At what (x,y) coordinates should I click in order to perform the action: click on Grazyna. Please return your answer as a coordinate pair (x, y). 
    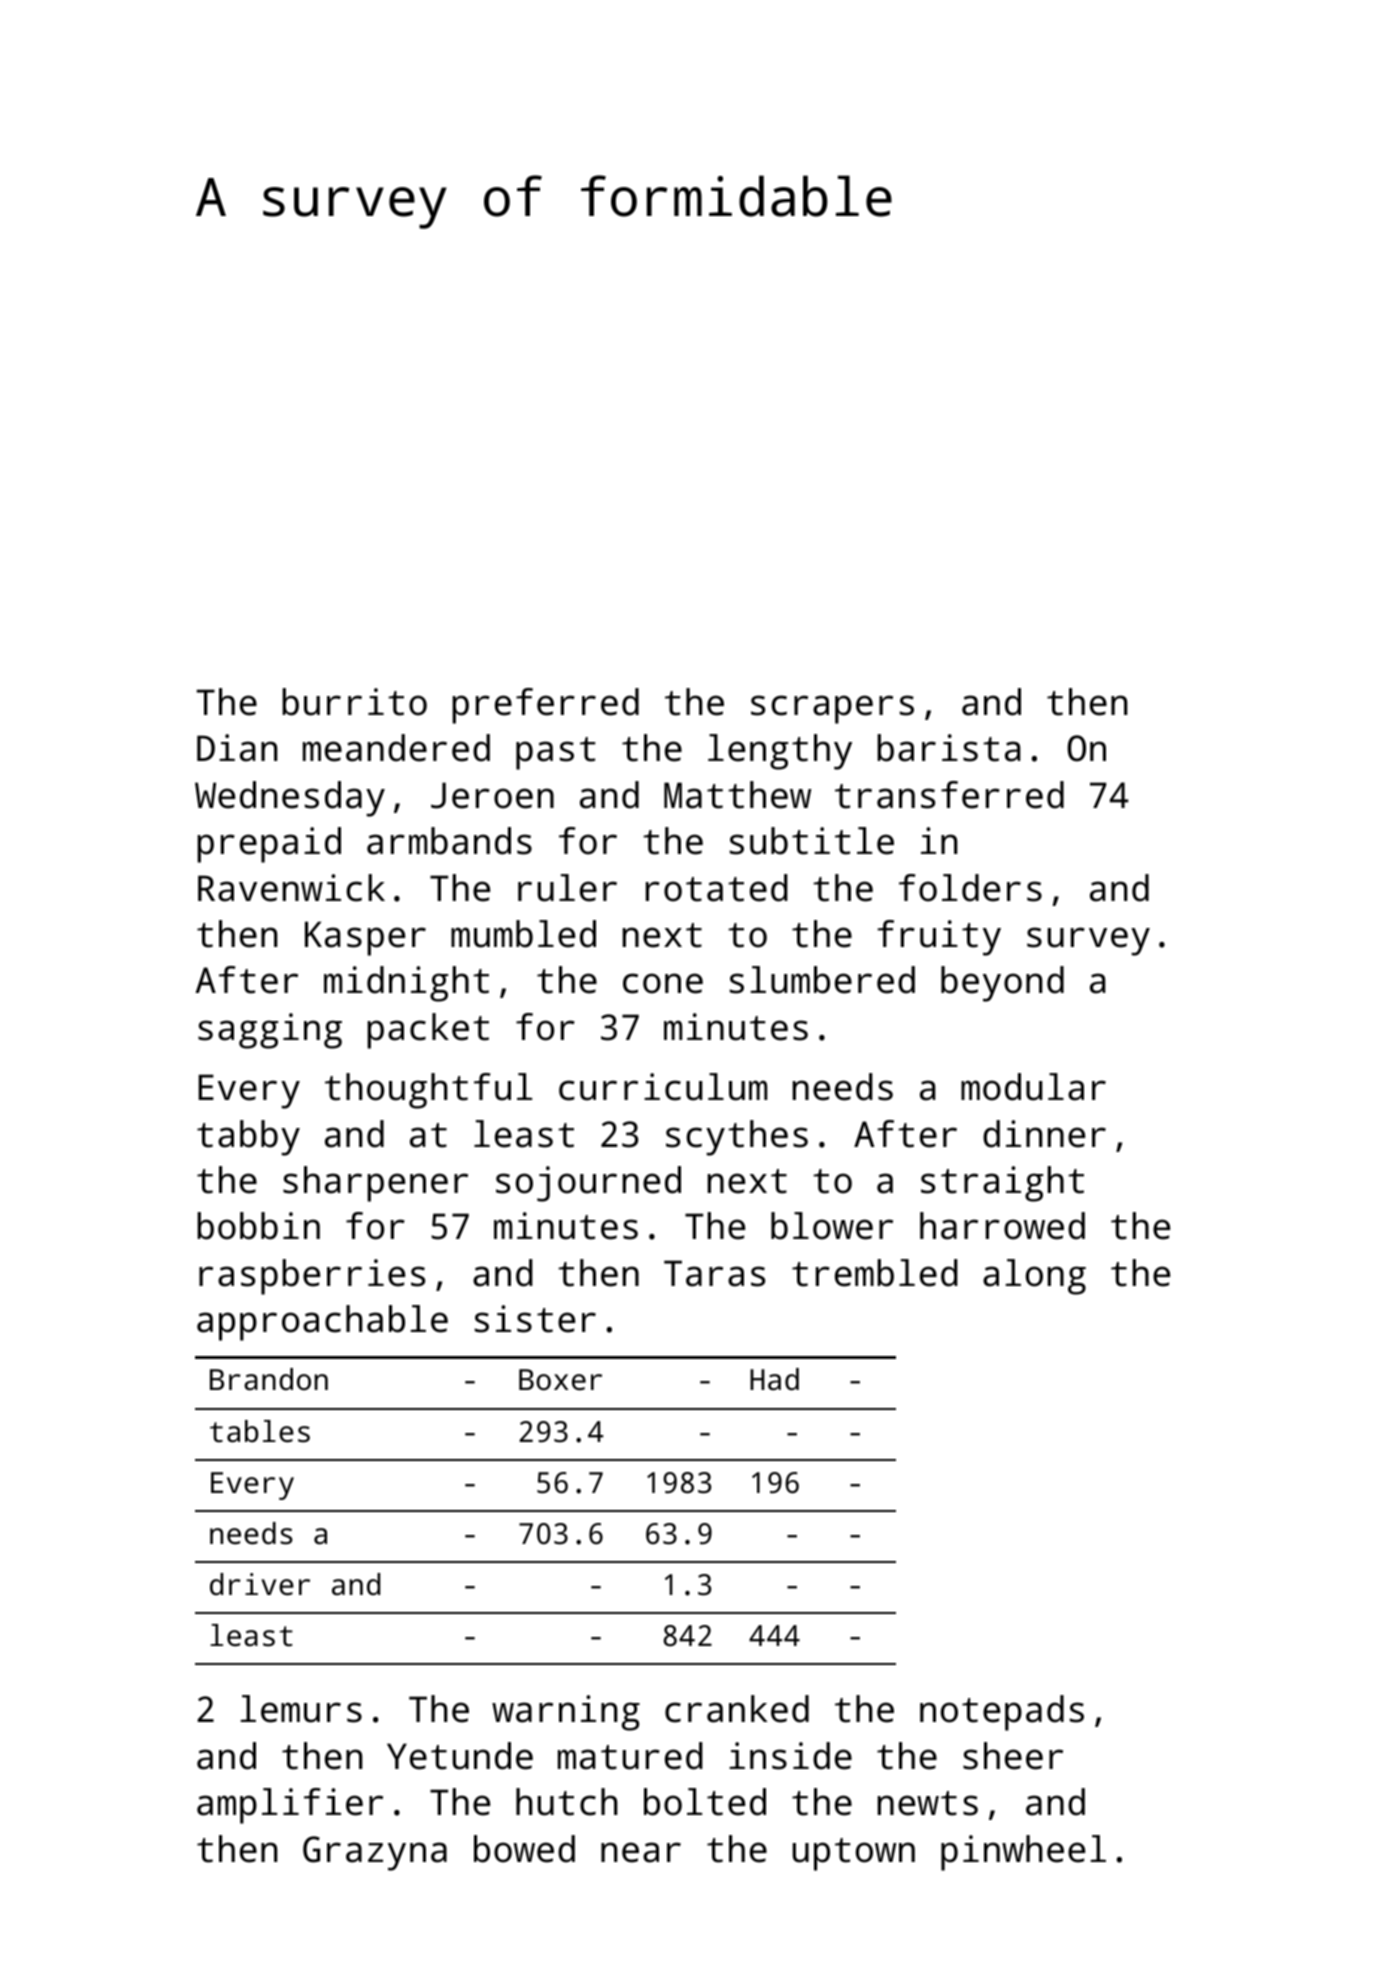
    Looking at the image, I should click on (375, 1853).
